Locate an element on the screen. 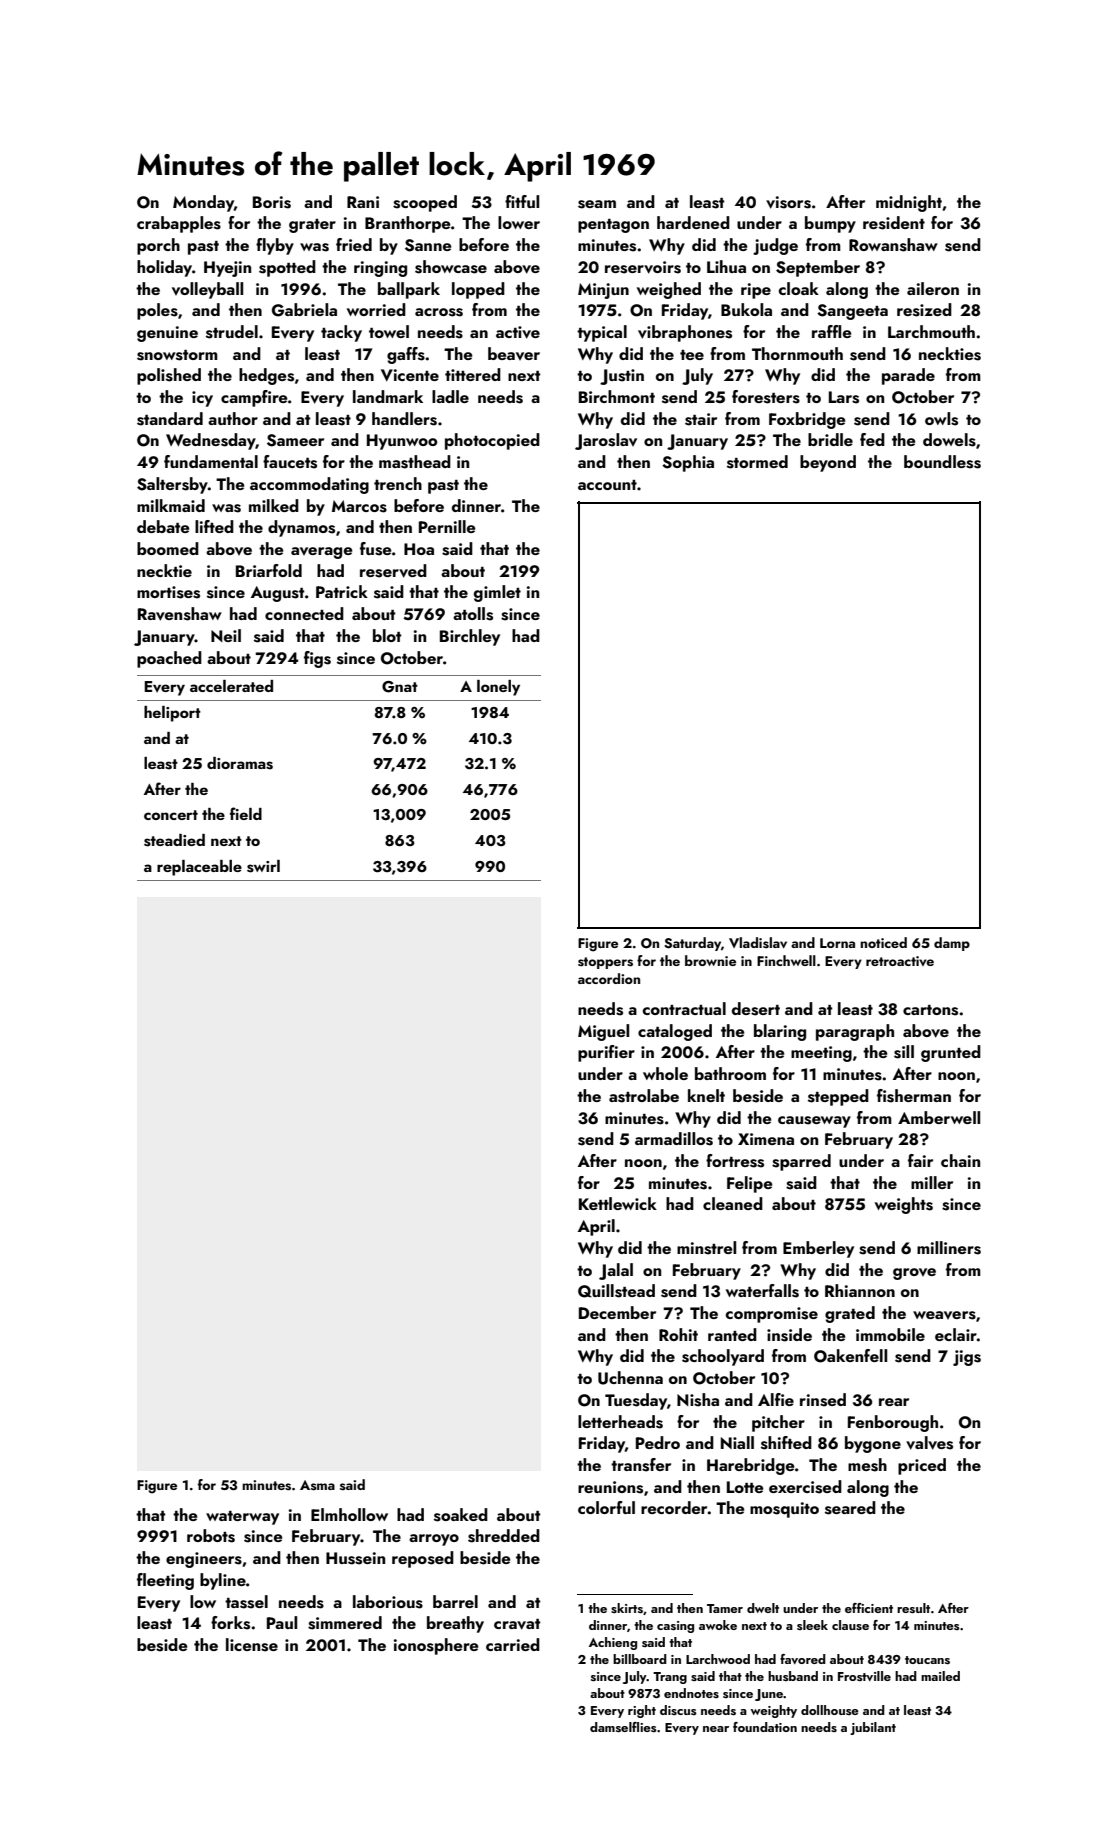 The height and width of the screenshot is (1842, 1118). lonely is located at coordinates (498, 688).
